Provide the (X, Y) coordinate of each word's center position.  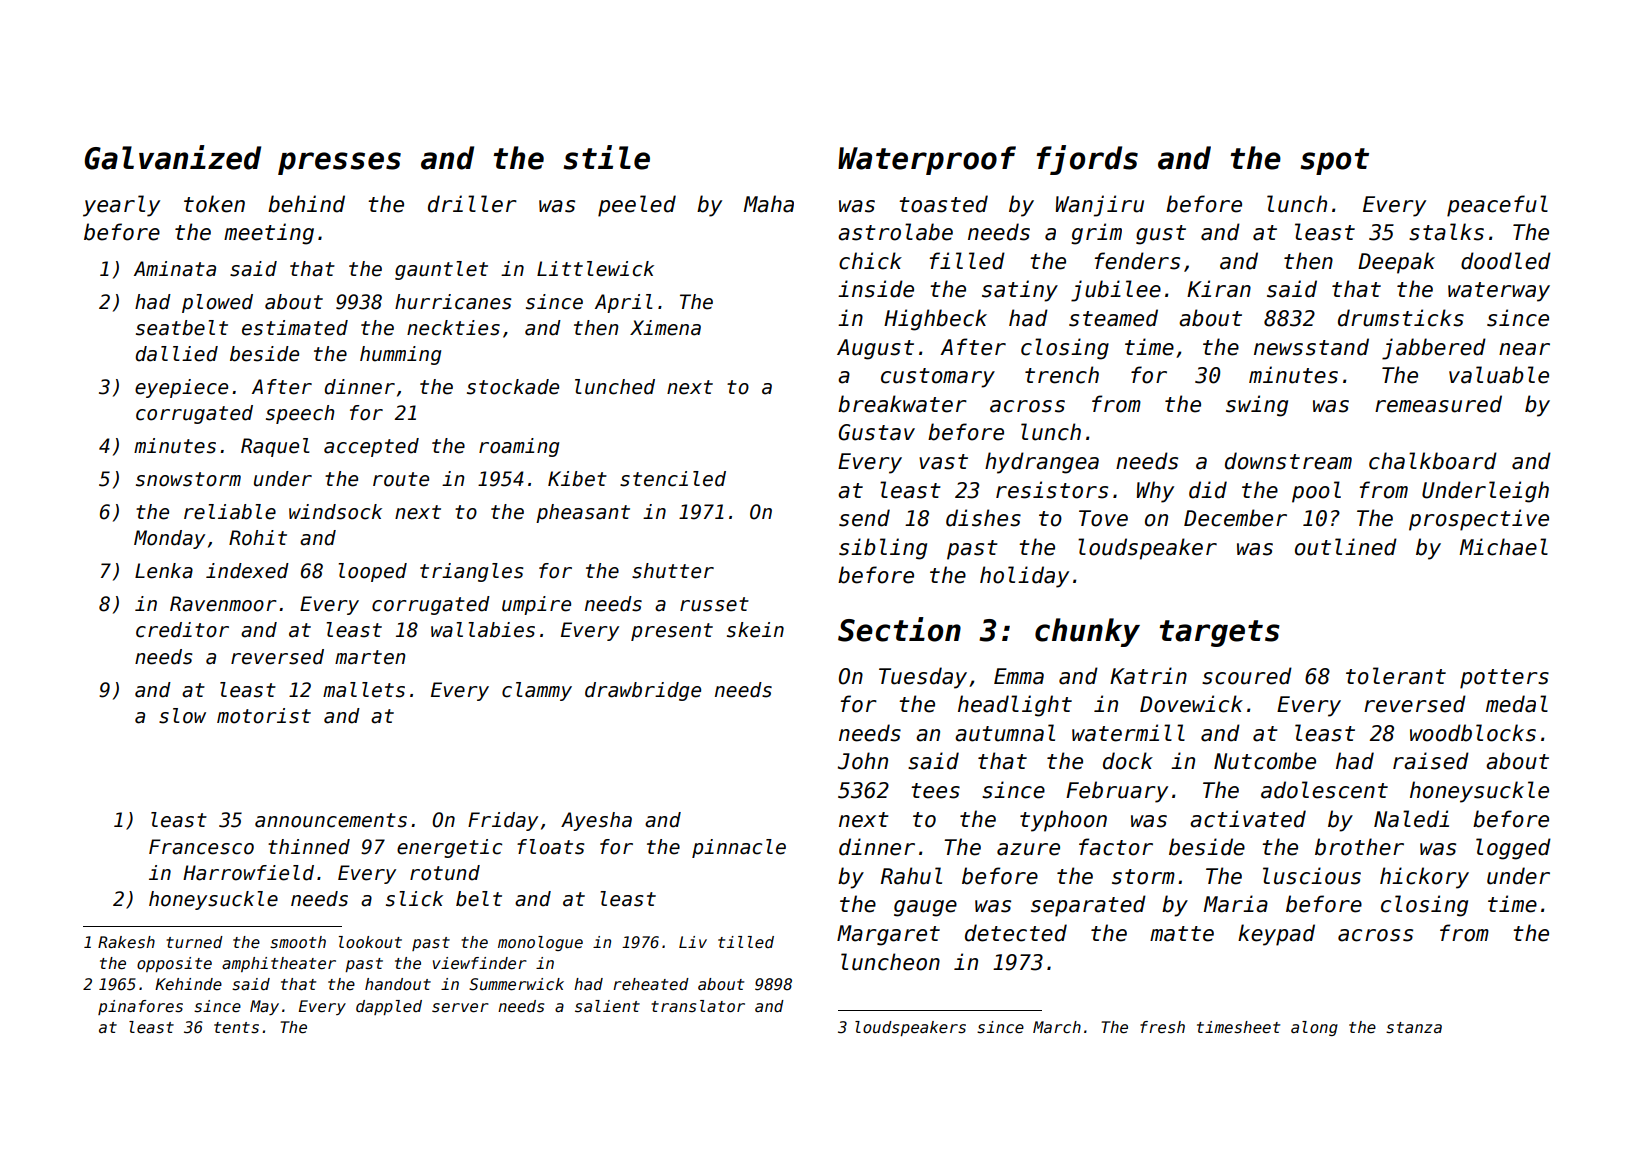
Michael (1503, 547)
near (1524, 349)
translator (698, 1006)
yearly (121, 206)
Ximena (665, 328)
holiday (1024, 577)
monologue (540, 943)
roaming (519, 447)
